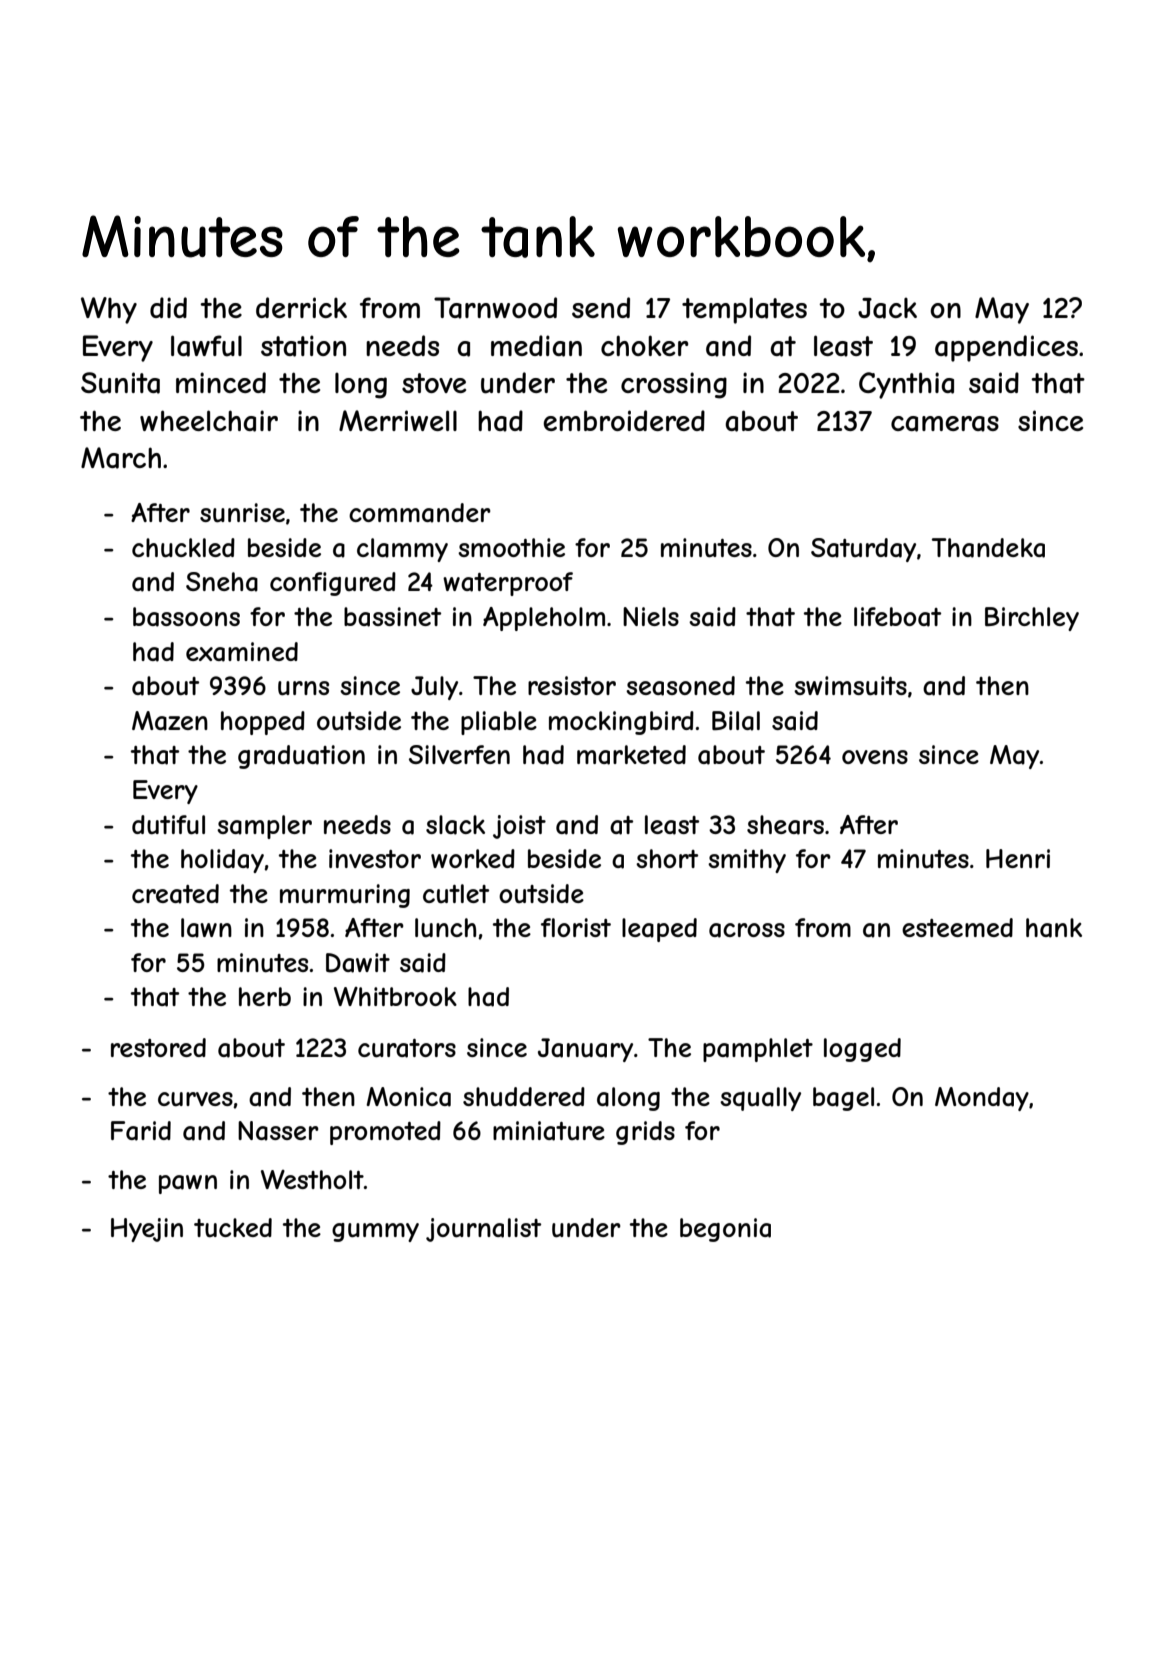  What do you see at coordinates (233, 1228) in the document?
I see `tucked` at bounding box center [233, 1228].
